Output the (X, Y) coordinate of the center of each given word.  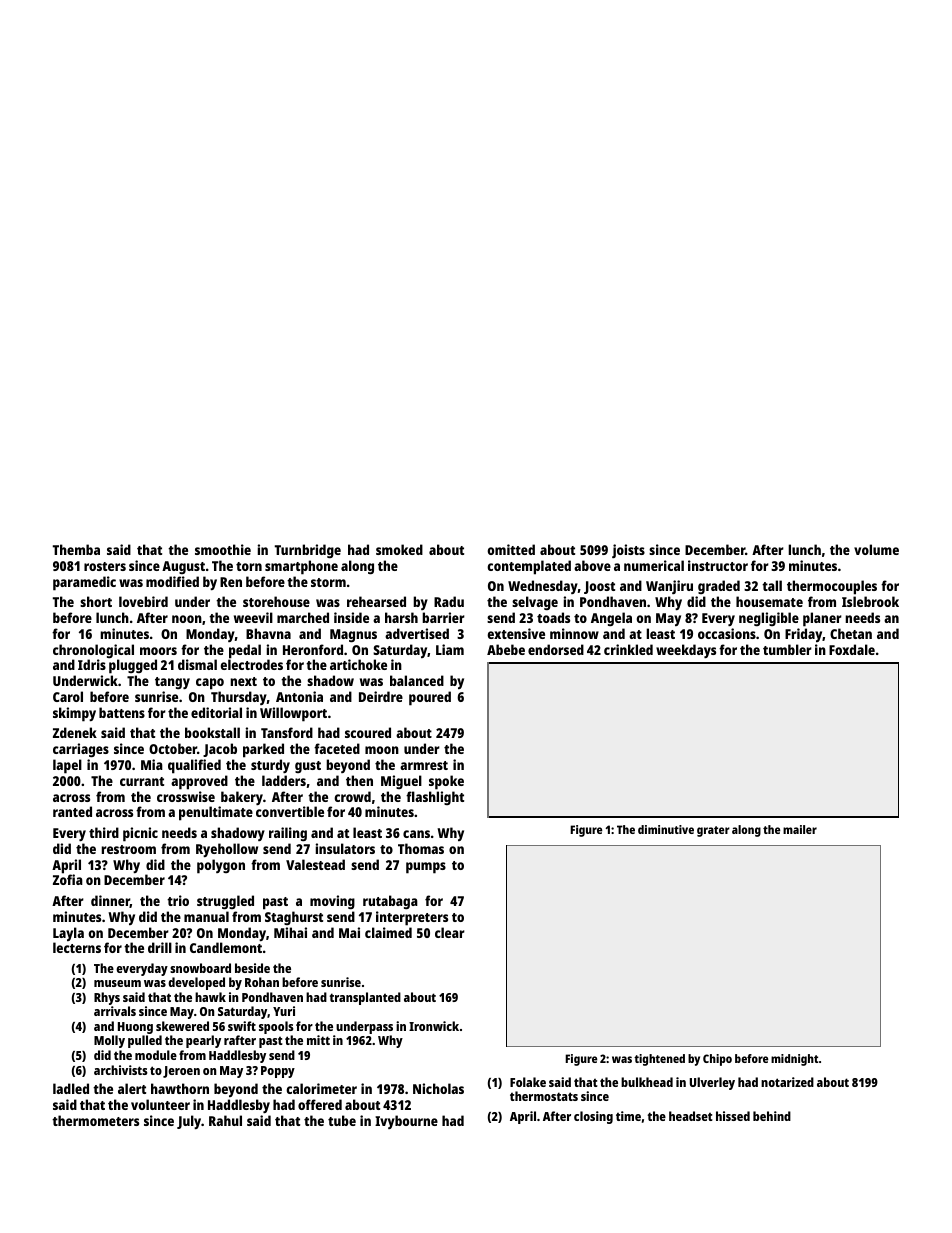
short (96, 601)
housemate (769, 601)
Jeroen (181, 1072)
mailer (800, 829)
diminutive (666, 829)
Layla (68, 934)
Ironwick (434, 1026)
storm (328, 582)
